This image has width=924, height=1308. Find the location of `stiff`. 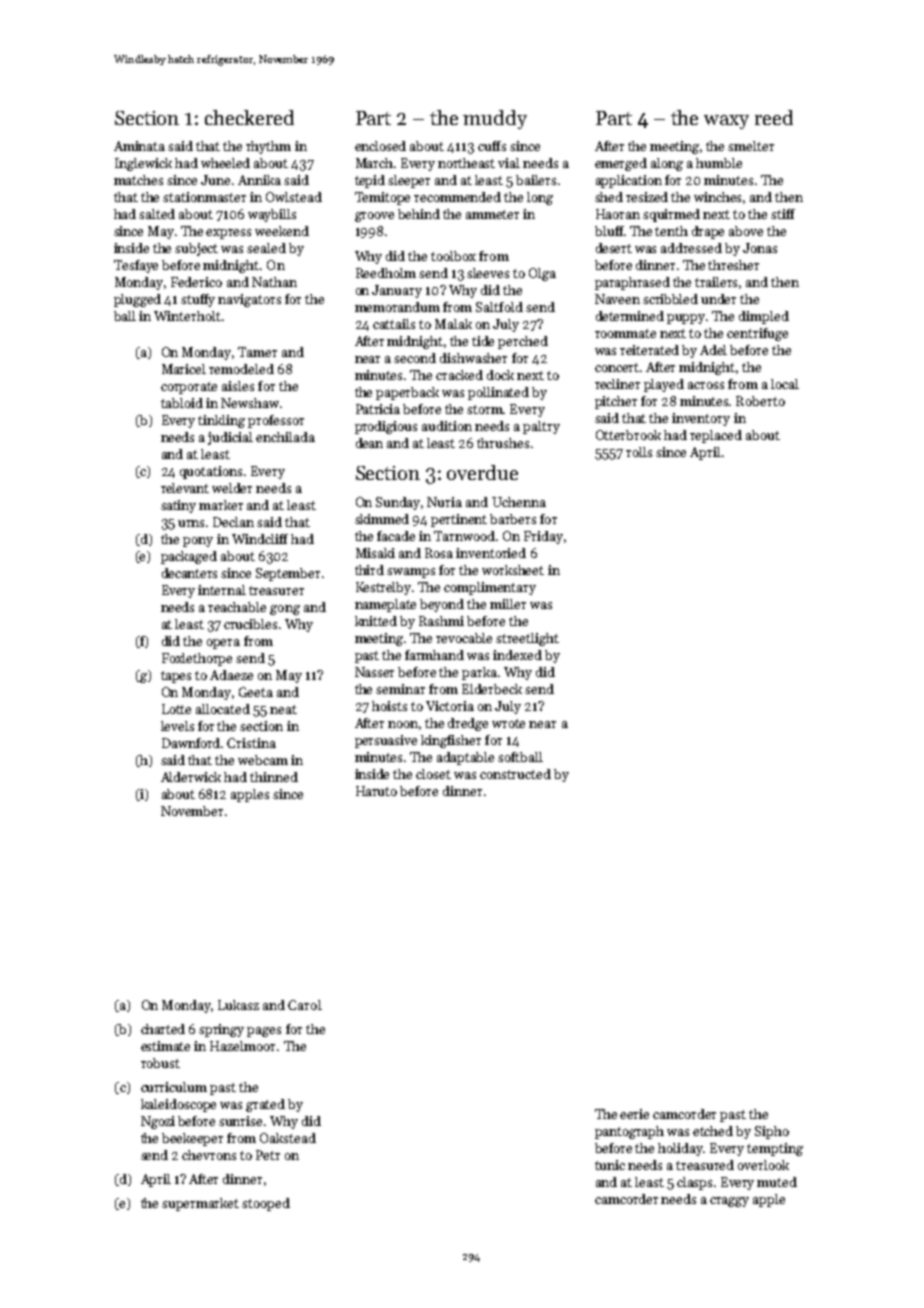

stiff is located at coordinates (783, 214).
